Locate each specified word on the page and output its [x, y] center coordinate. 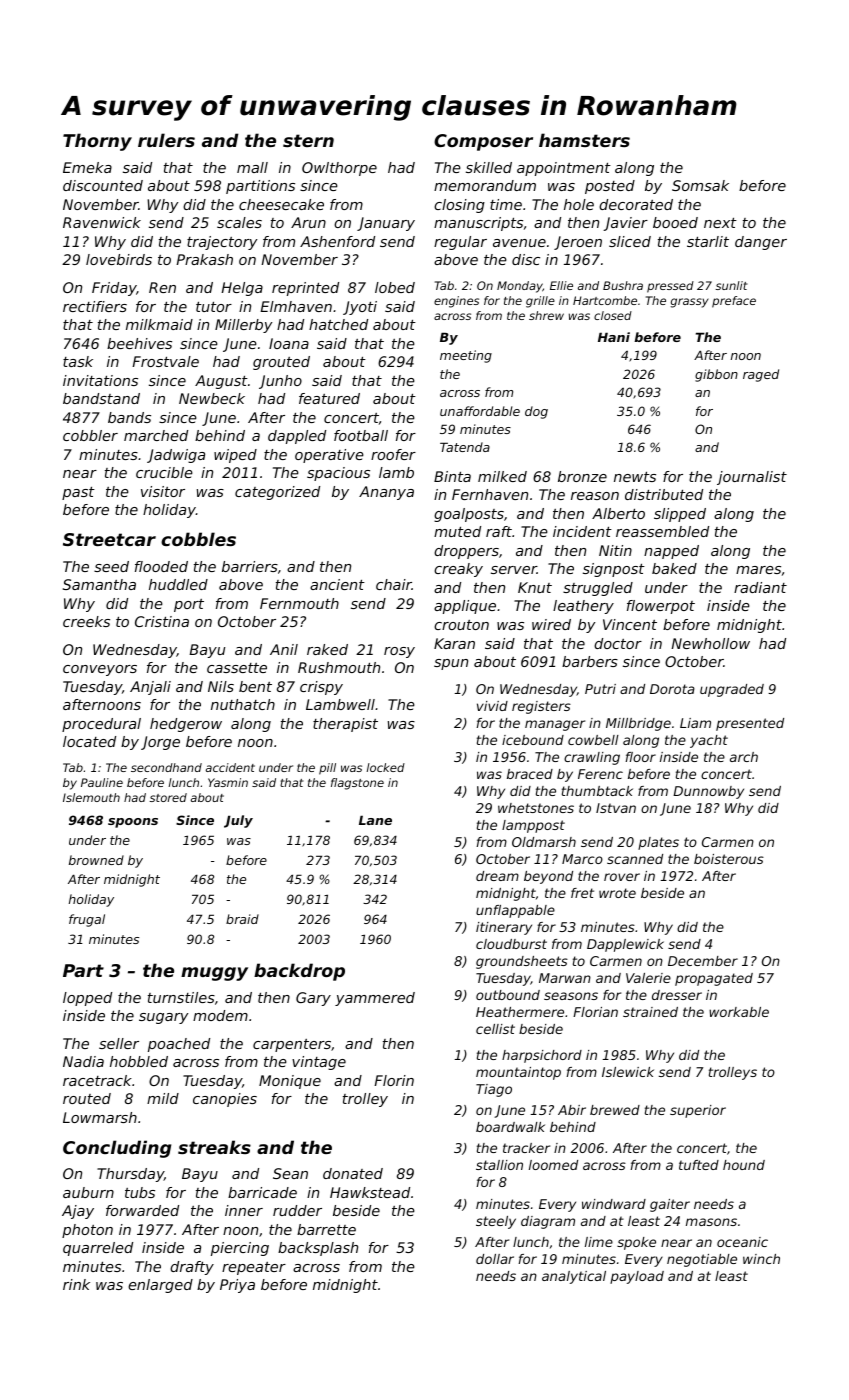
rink [76, 1284]
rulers [166, 140]
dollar [495, 1259]
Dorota [672, 689]
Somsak [700, 185]
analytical [574, 1277]
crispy [321, 688]
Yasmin [228, 782]
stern [308, 140]
